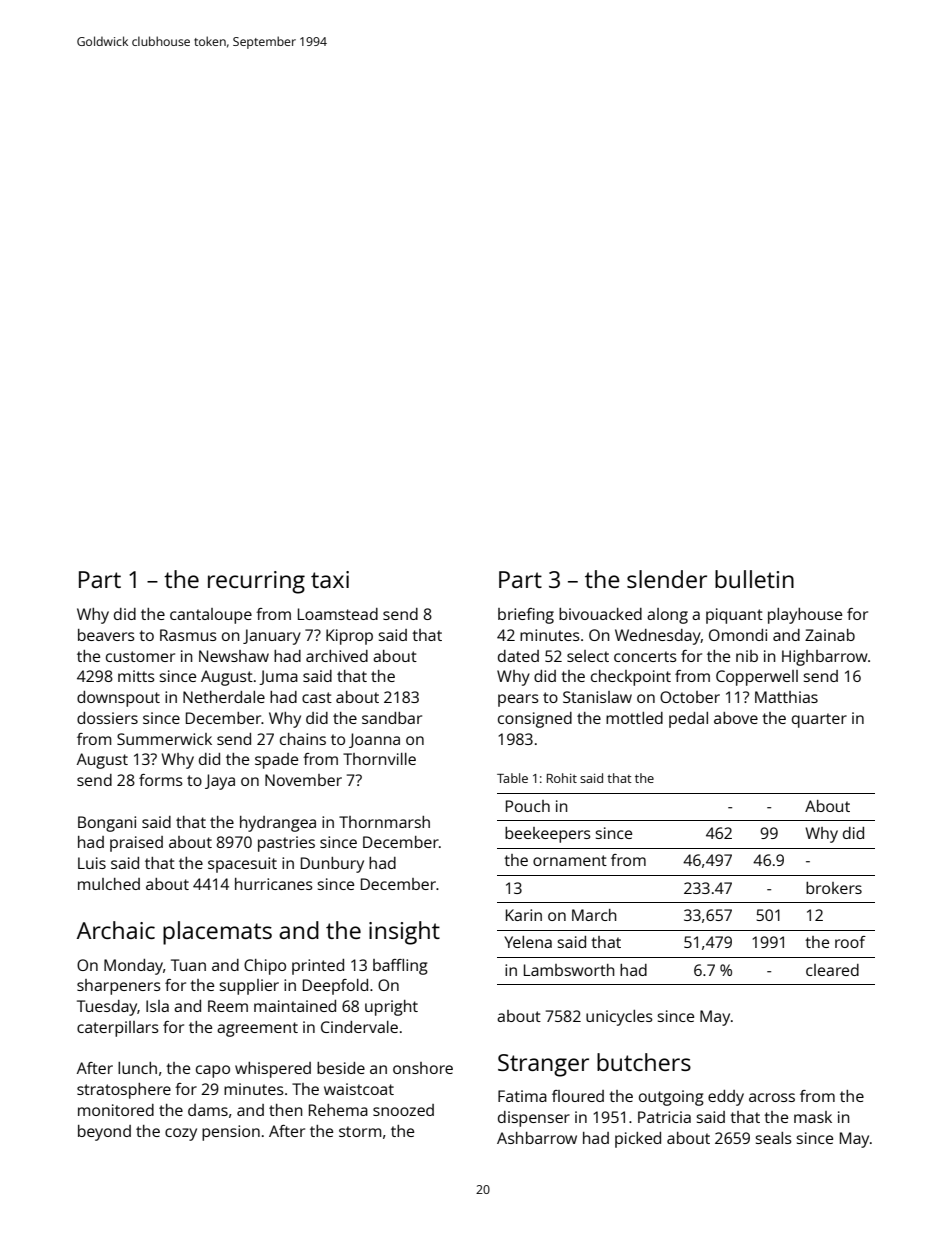 The image size is (952, 1233). What do you see at coordinates (736, 718) in the screenshot?
I see `above` at bounding box center [736, 718].
